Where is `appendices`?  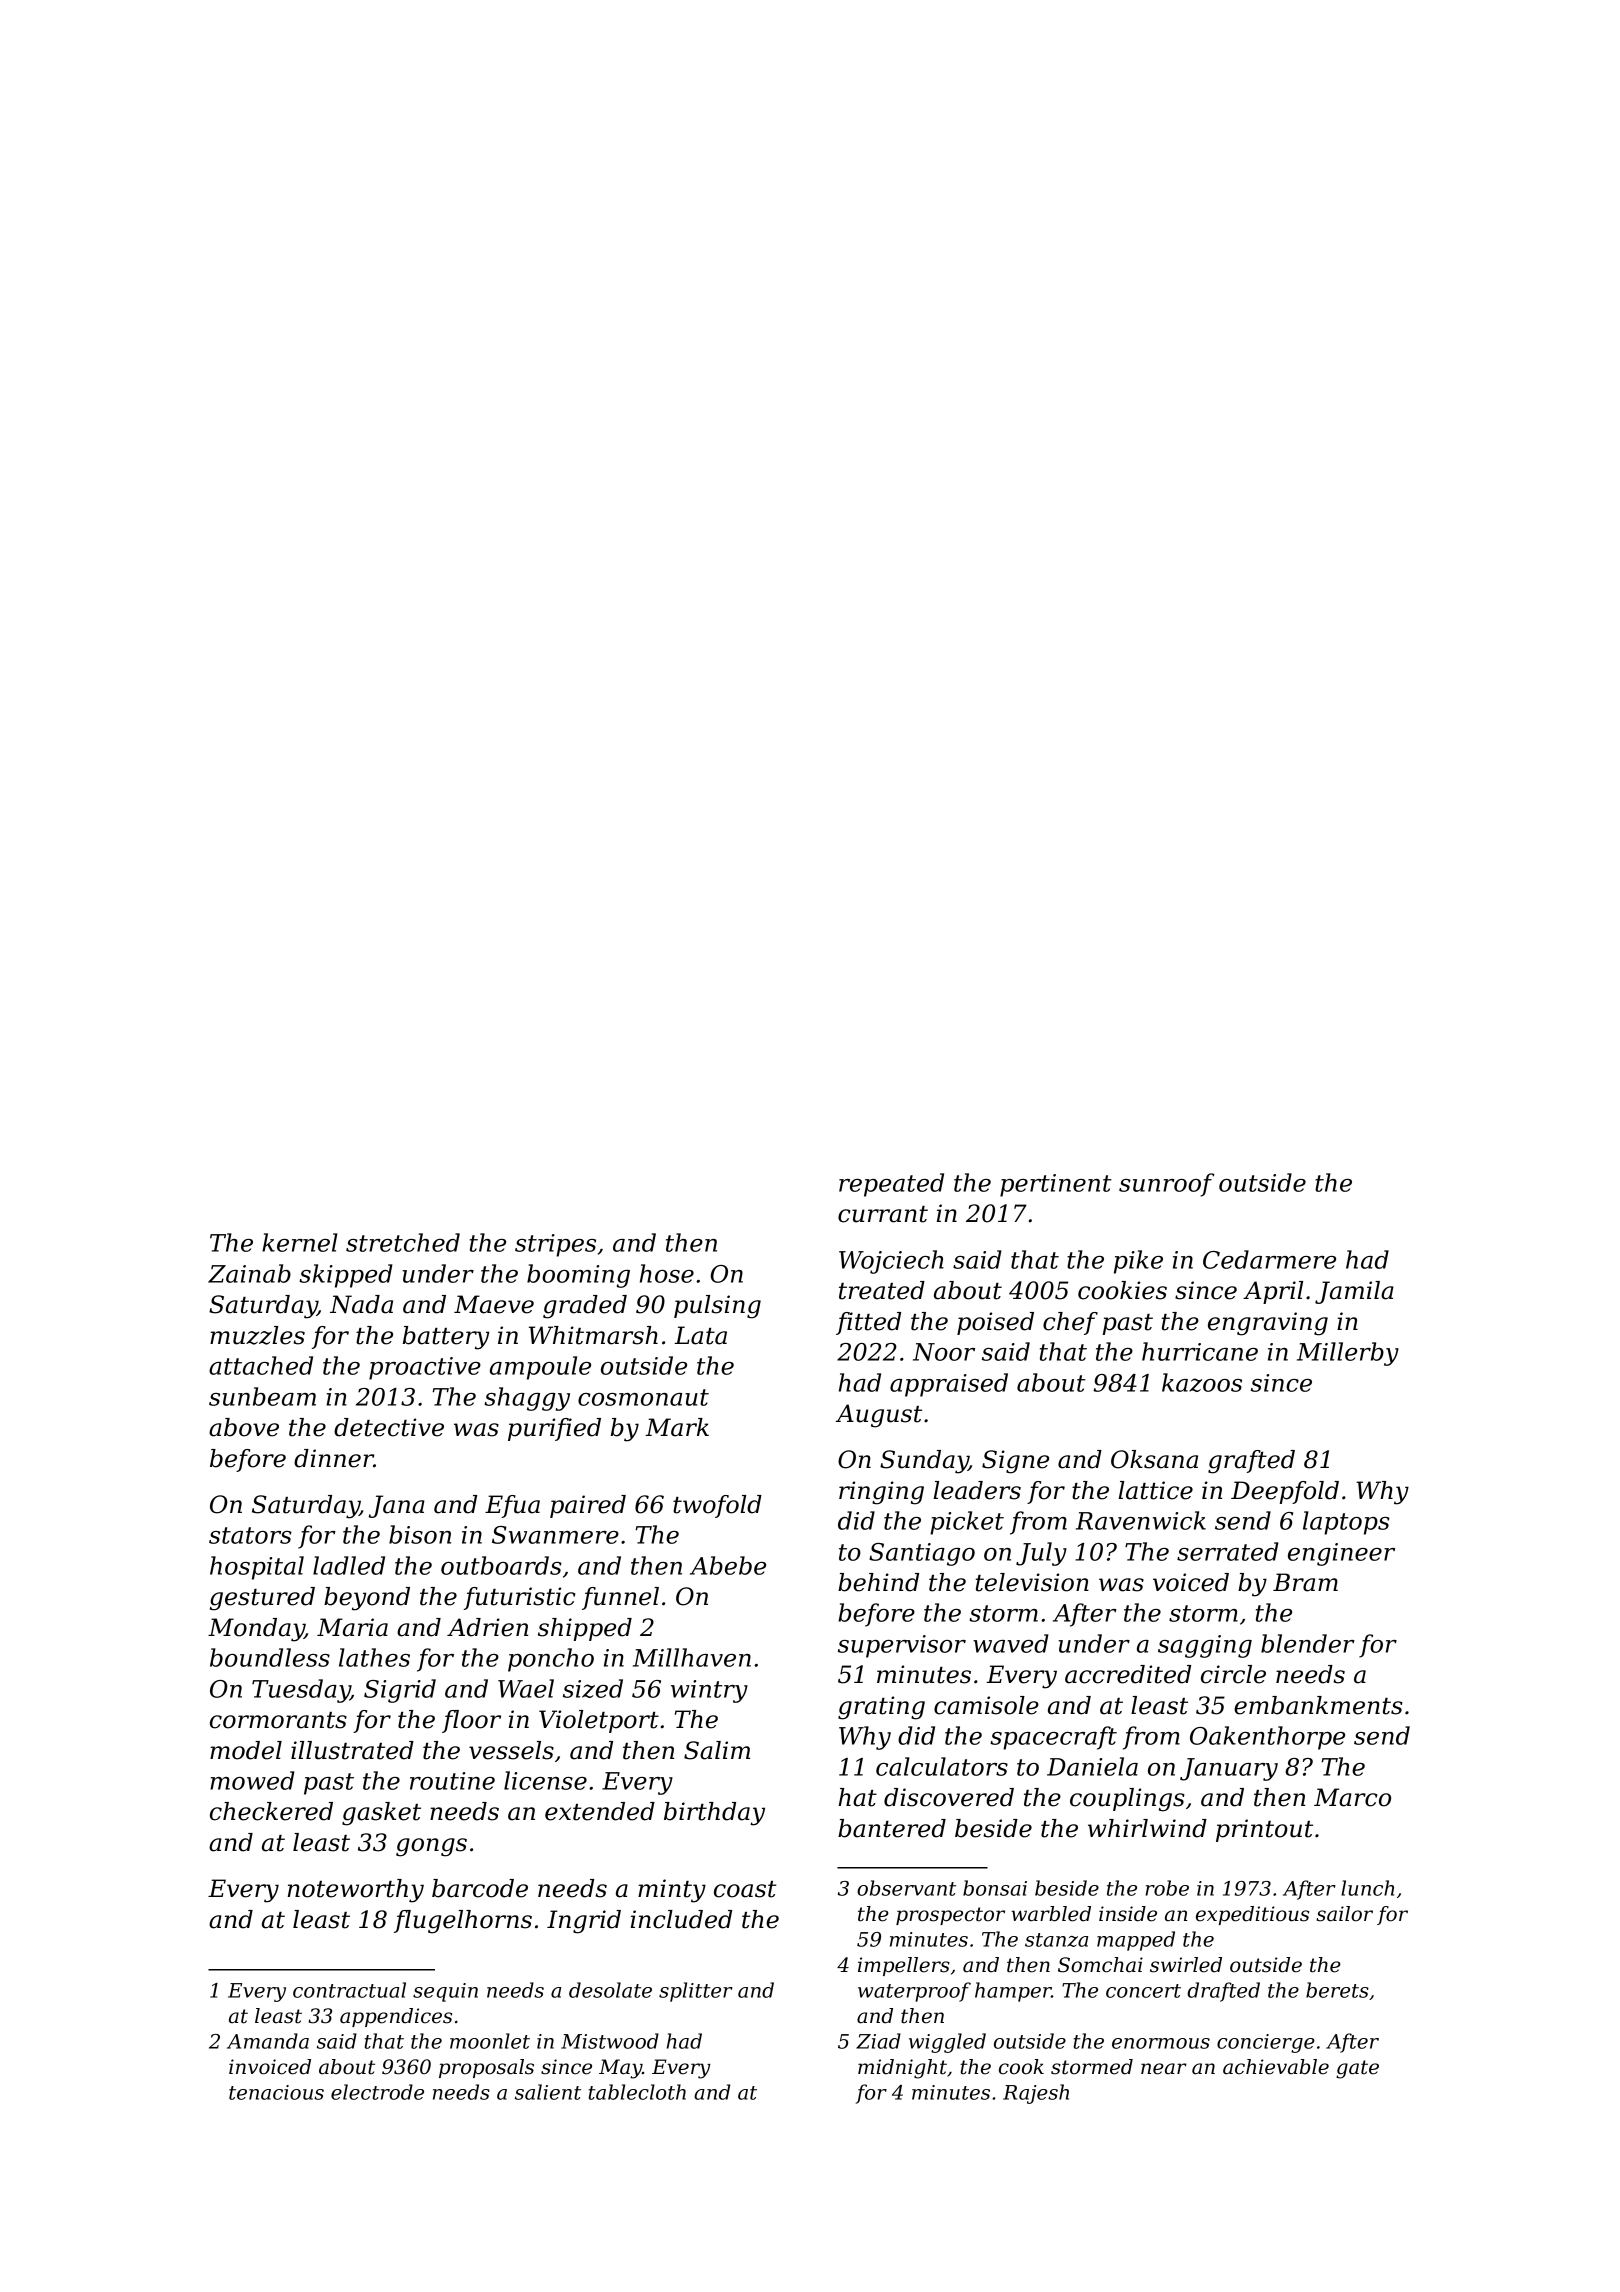
appendices is located at coordinates (396, 2017).
